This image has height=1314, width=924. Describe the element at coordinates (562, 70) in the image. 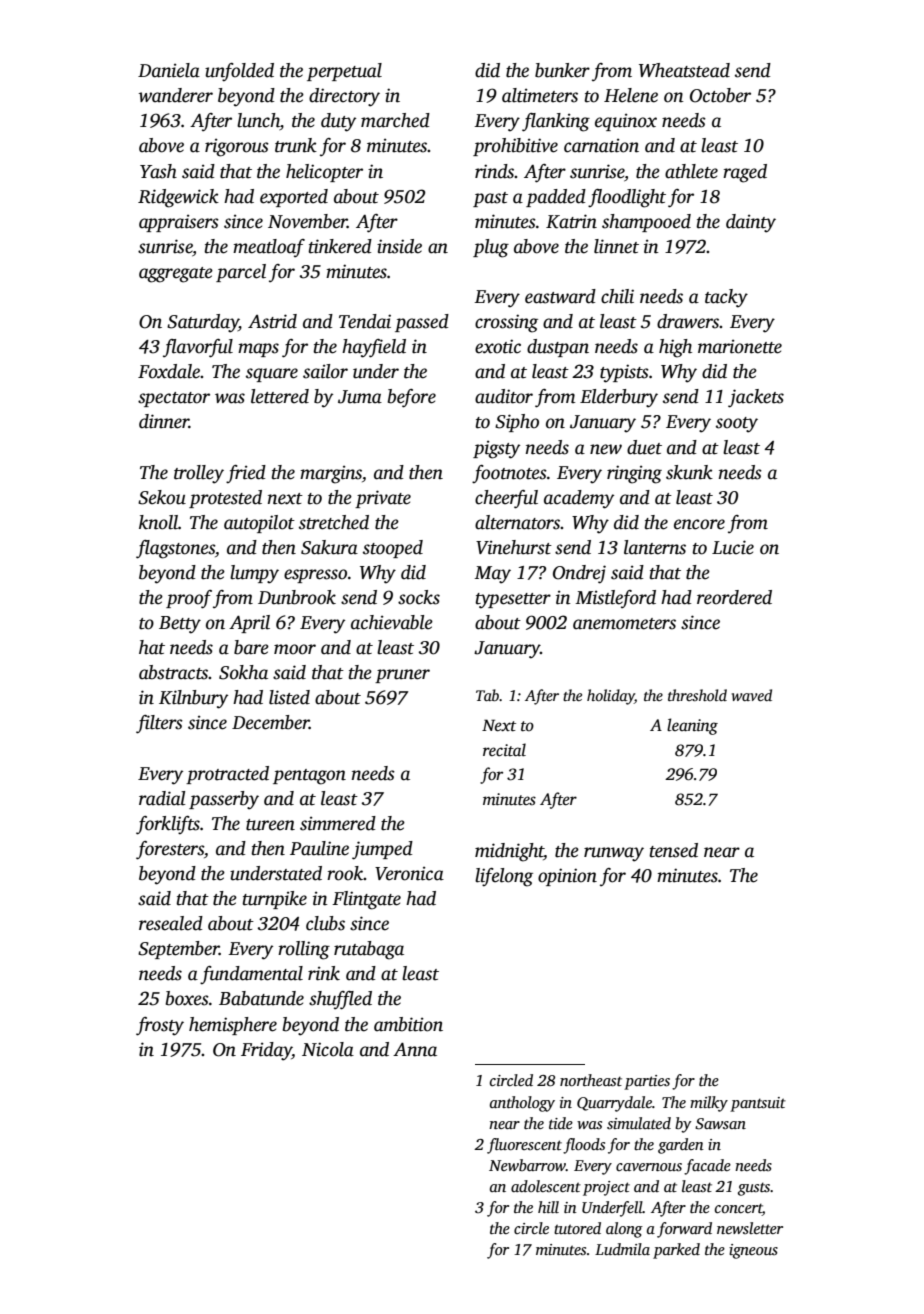

I see `bunker` at that location.
